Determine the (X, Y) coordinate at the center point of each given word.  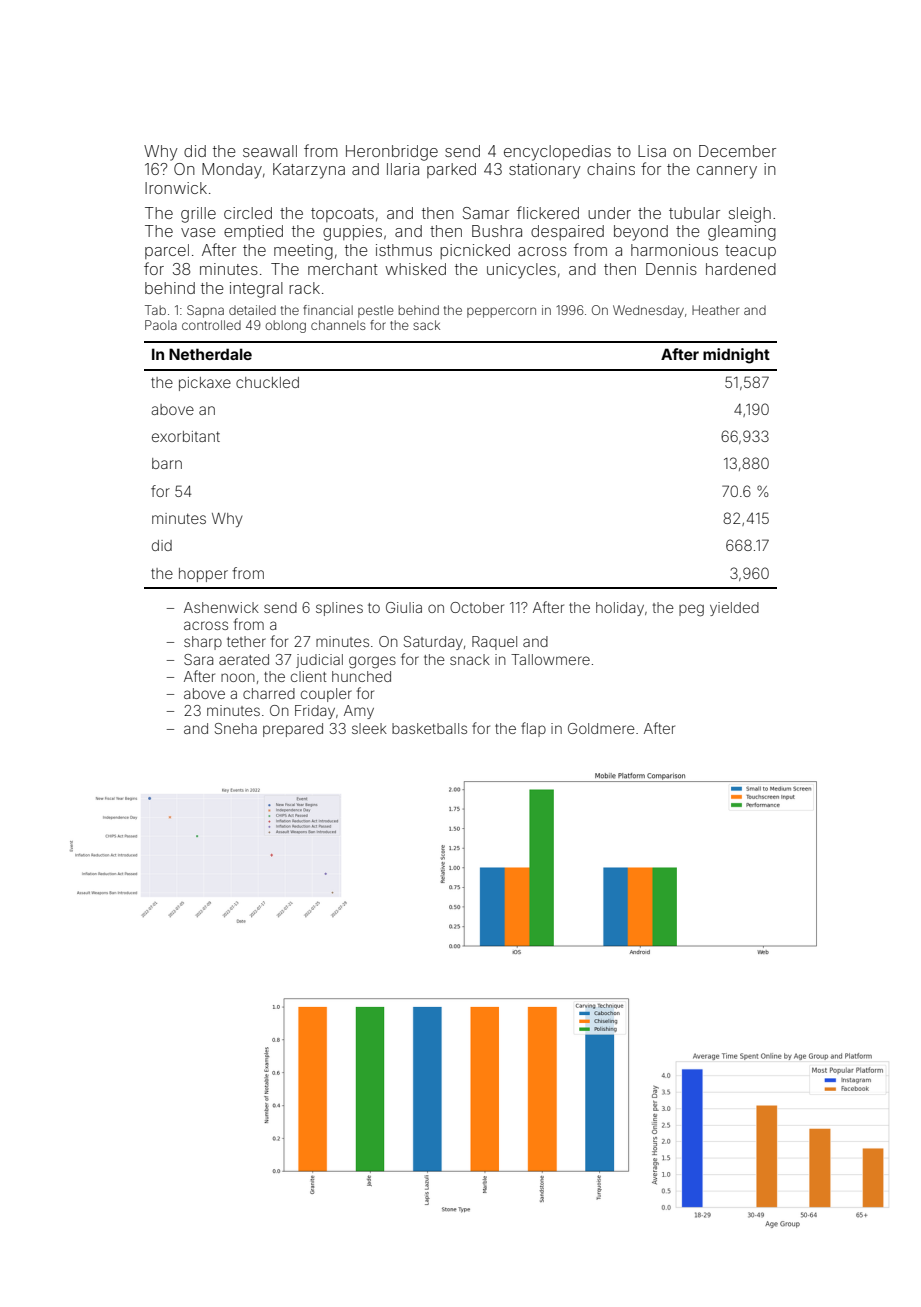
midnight (736, 356)
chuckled (267, 382)
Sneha (236, 728)
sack (426, 325)
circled (248, 213)
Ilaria (403, 169)
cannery (727, 172)
